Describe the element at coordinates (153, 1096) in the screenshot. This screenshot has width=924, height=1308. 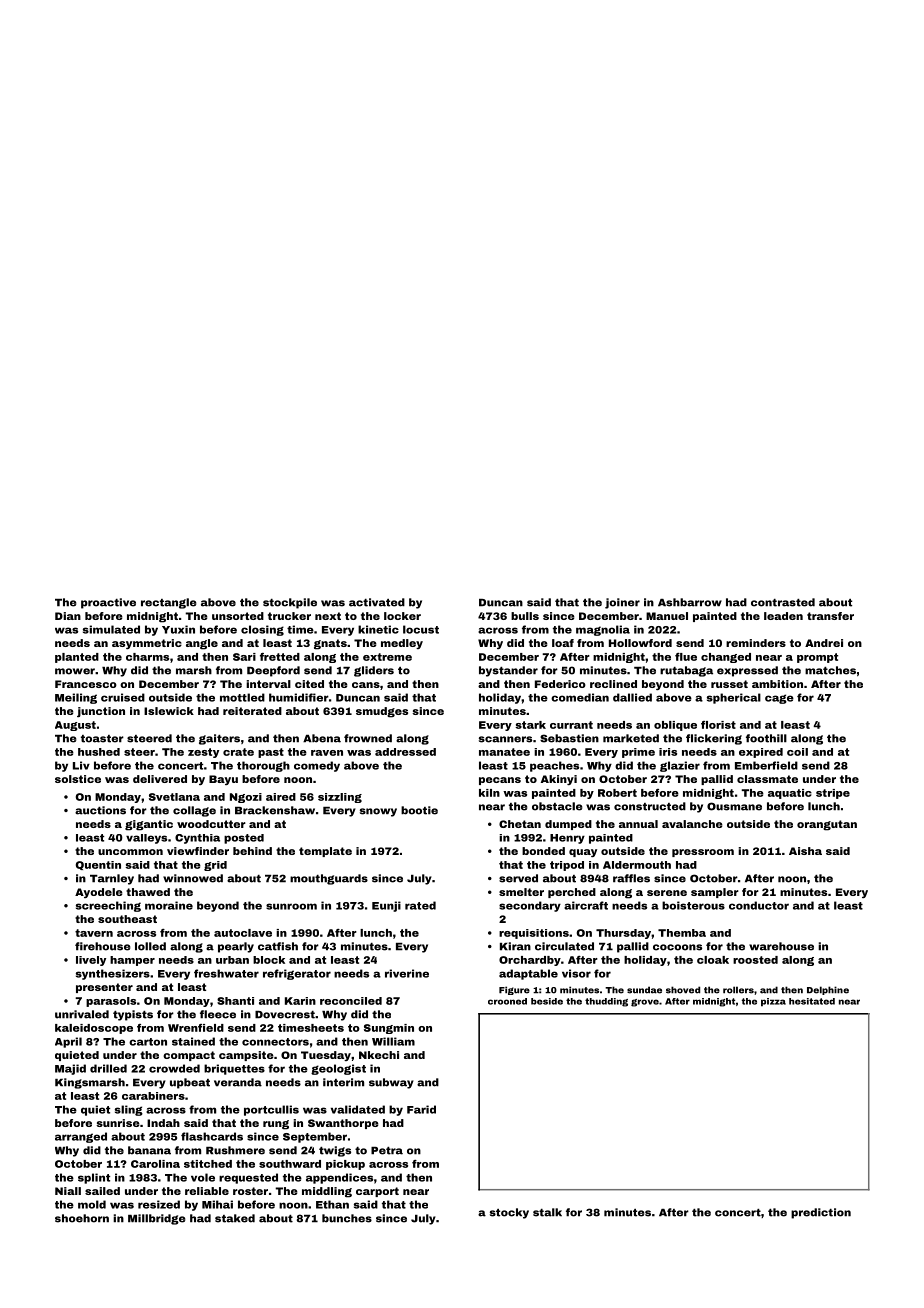
I see `carabiners` at that location.
